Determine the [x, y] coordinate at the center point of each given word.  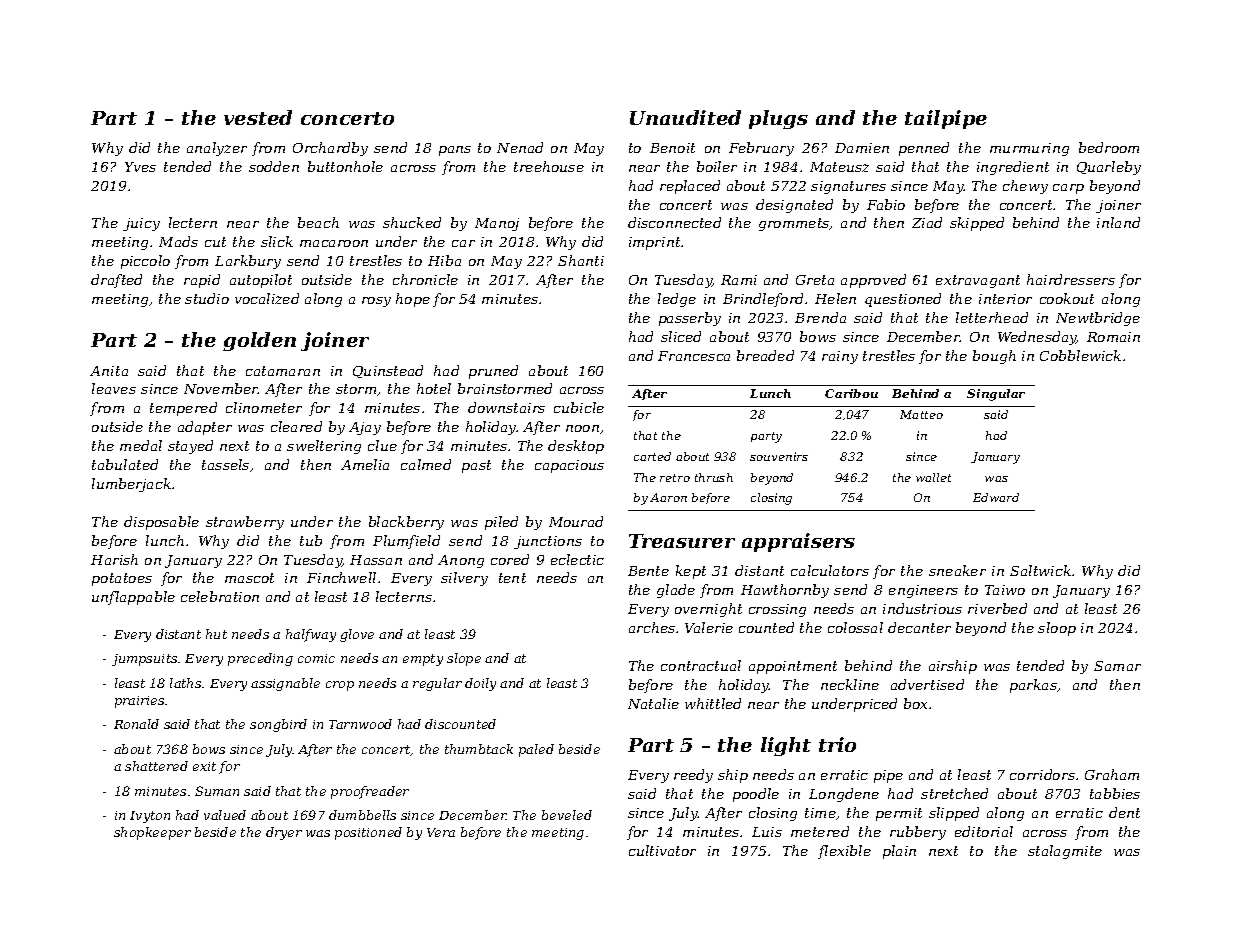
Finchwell [341, 577]
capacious [569, 466]
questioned [903, 300]
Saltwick [1040, 570]
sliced [681, 336]
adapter [205, 428]
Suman [217, 791]
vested [258, 117]
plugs [778, 119]
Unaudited [685, 117]
